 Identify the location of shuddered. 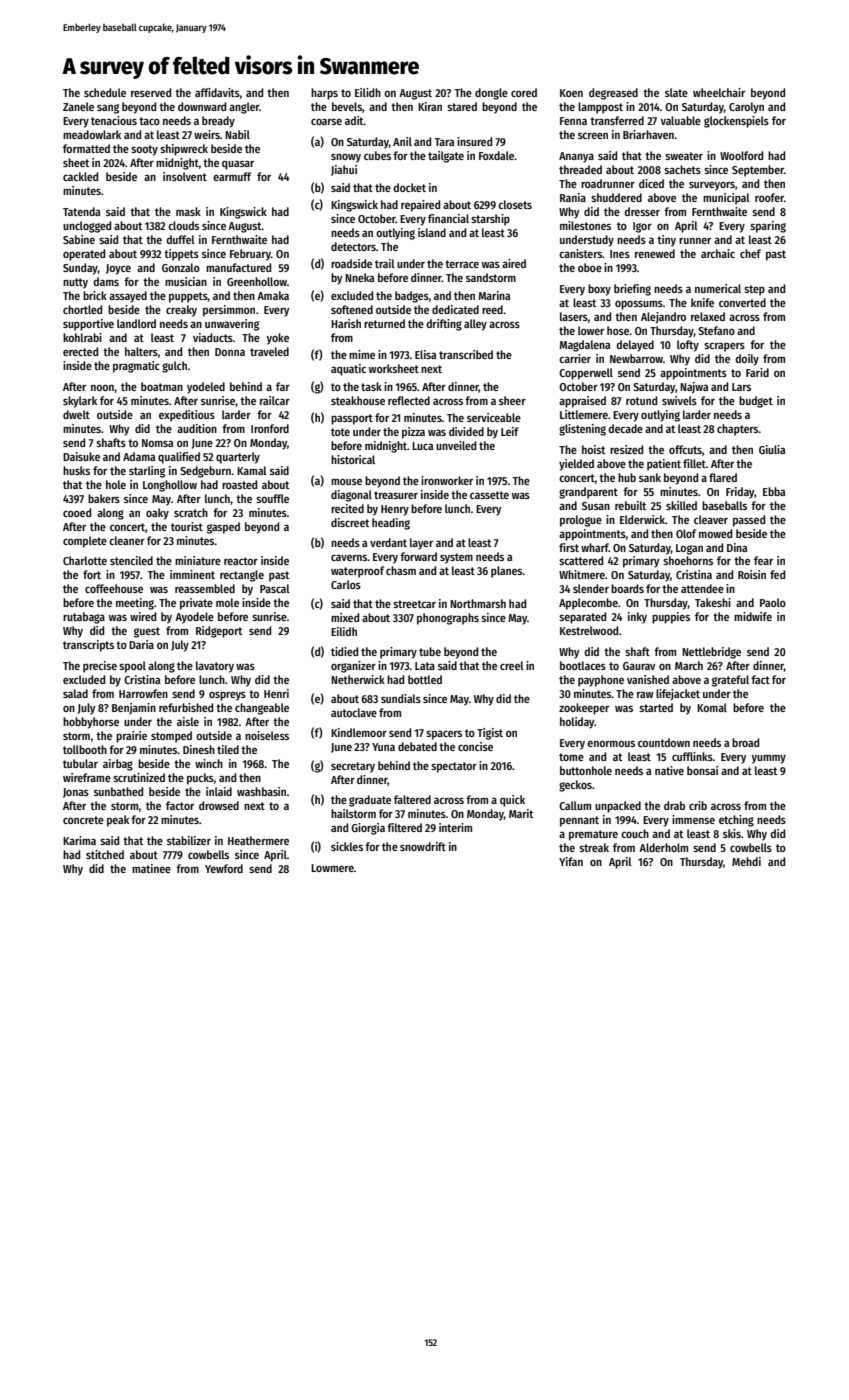
(616, 197).
